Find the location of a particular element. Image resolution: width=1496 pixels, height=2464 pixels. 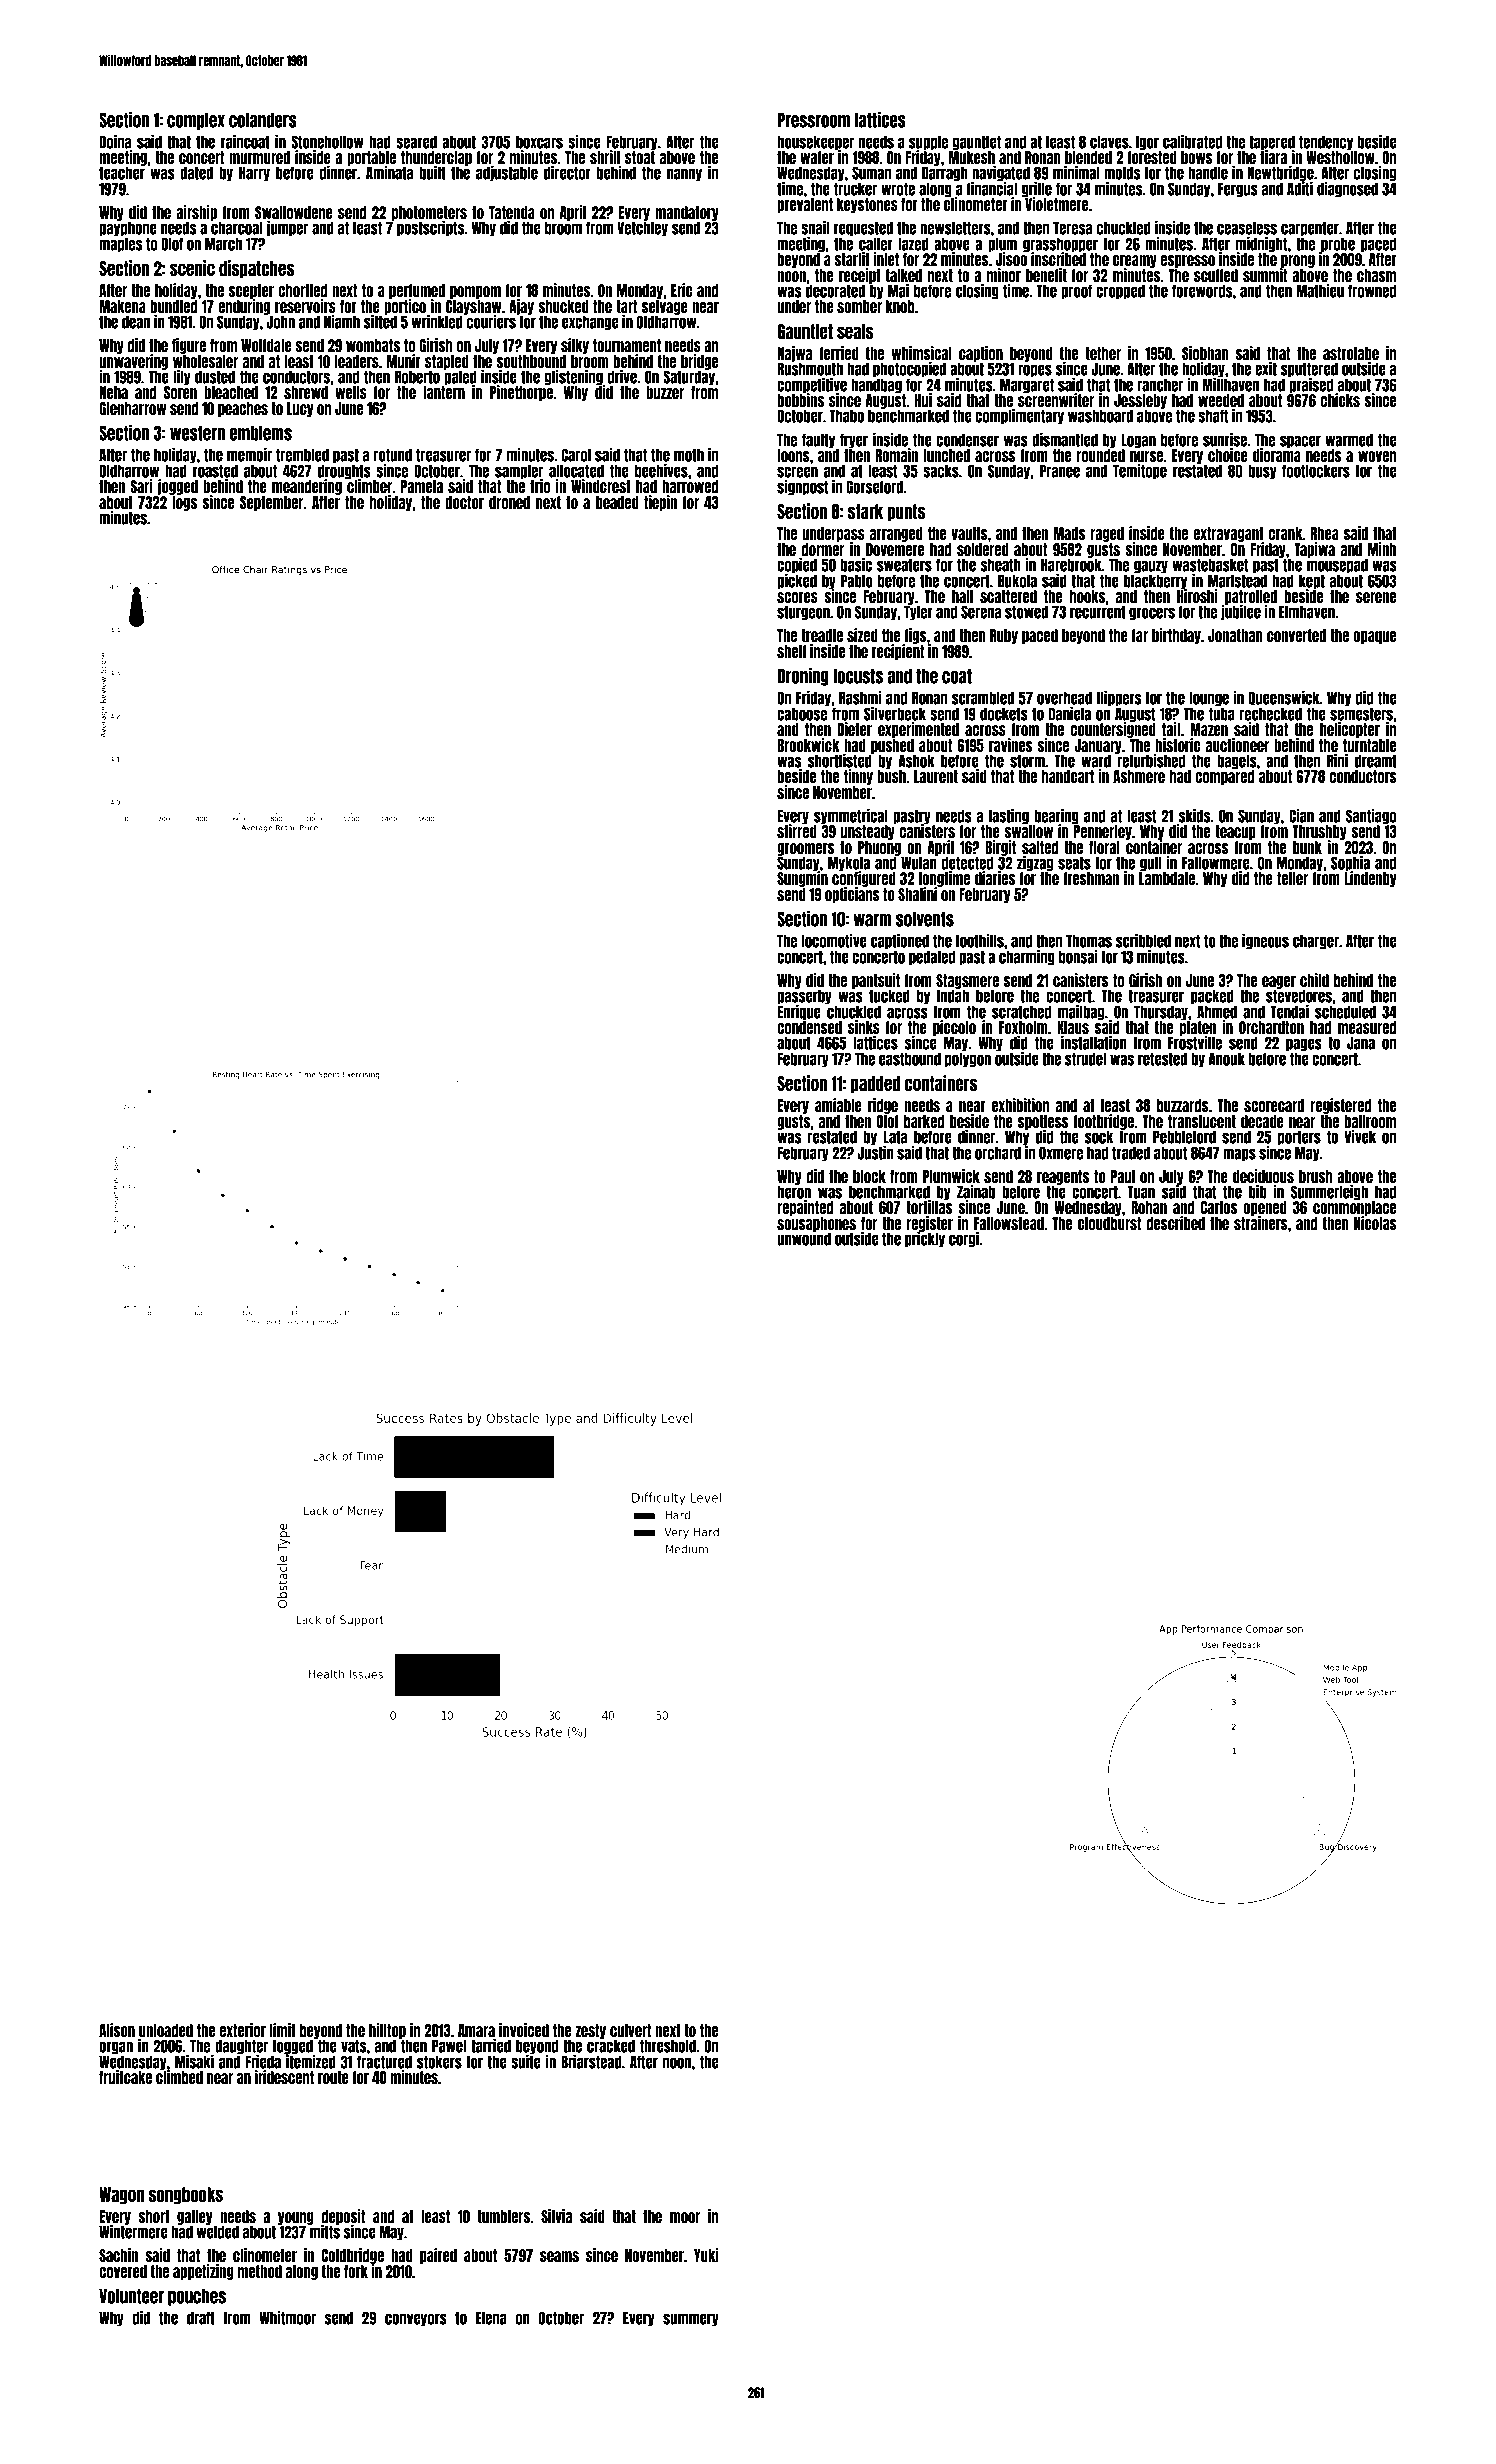

dormer is located at coordinates (823, 549).
